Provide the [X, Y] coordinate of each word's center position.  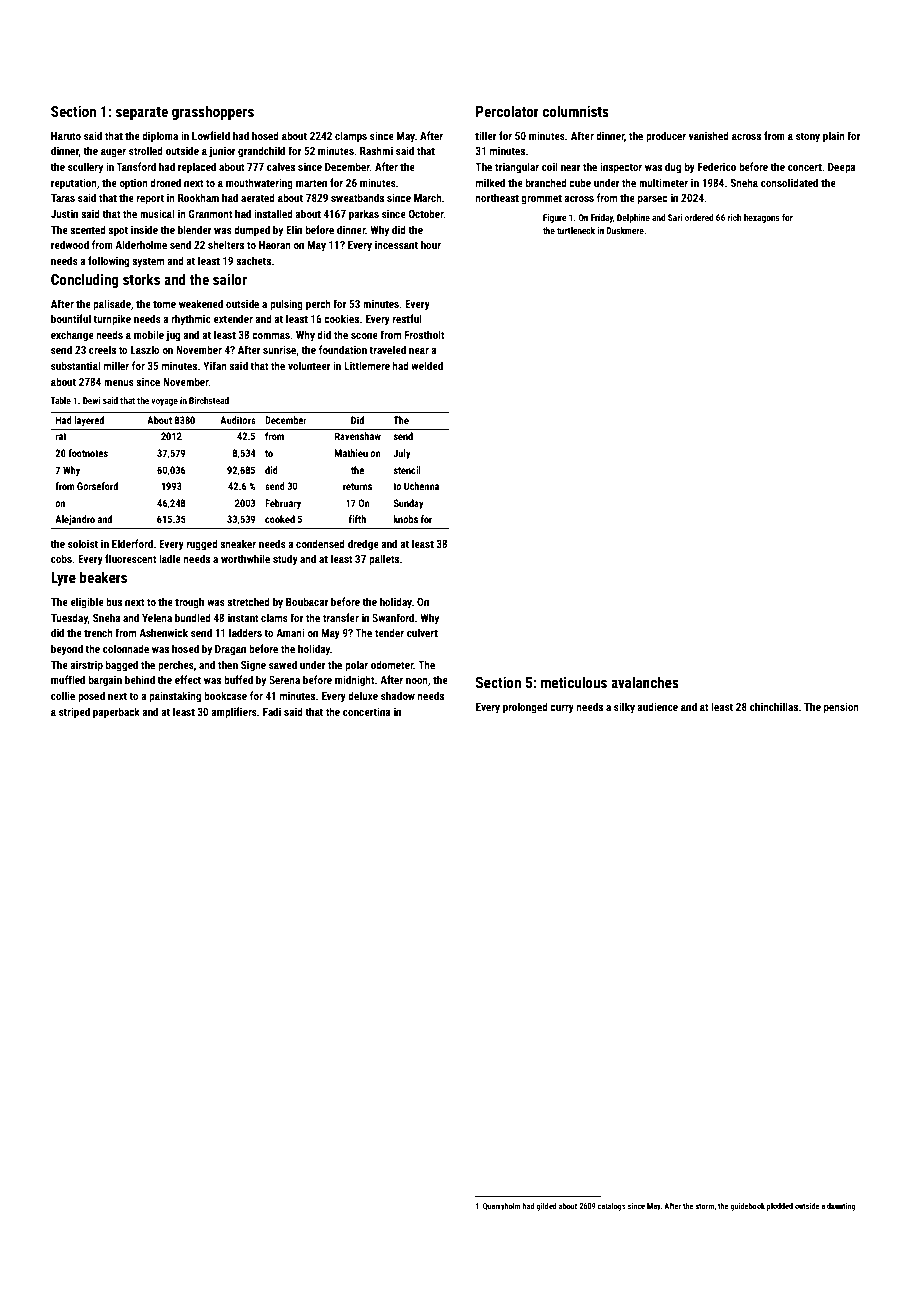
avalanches [645, 682]
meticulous [574, 682]
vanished [709, 135]
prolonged [525, 707]
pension [841, 708]
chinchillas [774, 706]
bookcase [225, 695]
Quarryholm [502, 1207]
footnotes [88, 453]
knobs [406, 519]
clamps [351, 136]
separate [142, 113]
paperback [116, 712]
